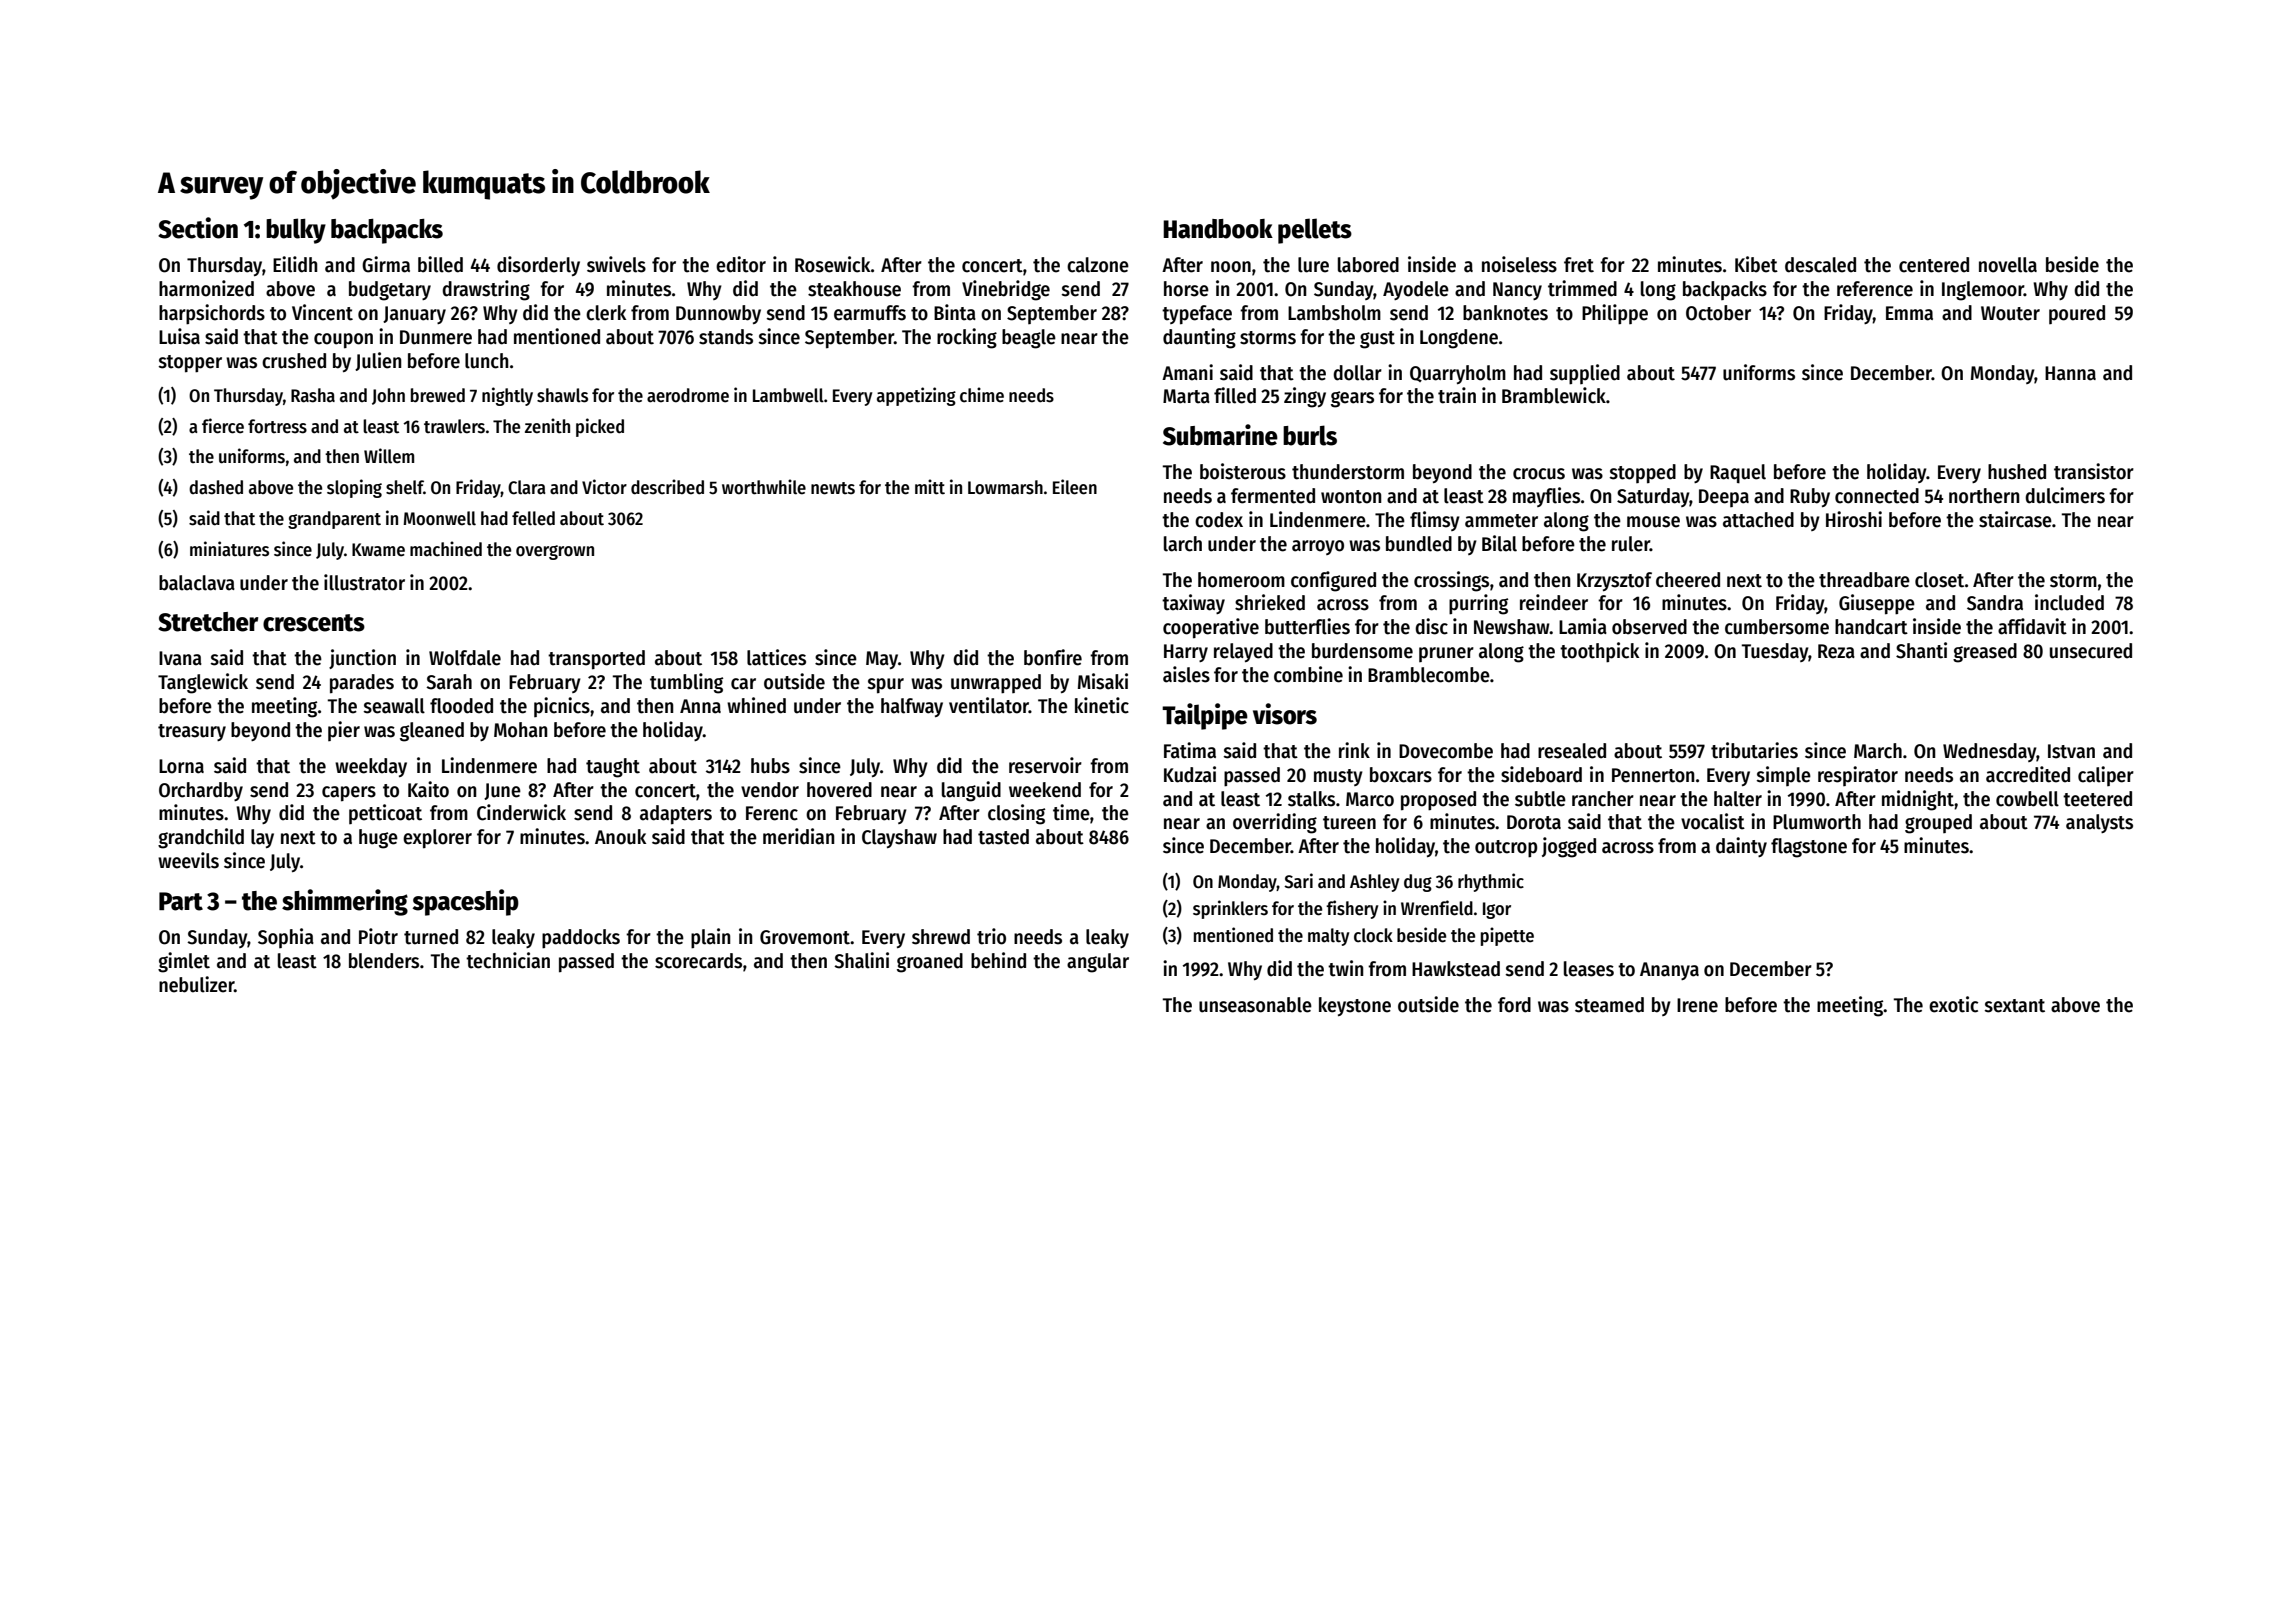  What do you see at coordinates (2015, 1006) in the screenshot?
I see `sextant` at bounding box center [2015, 1006].
